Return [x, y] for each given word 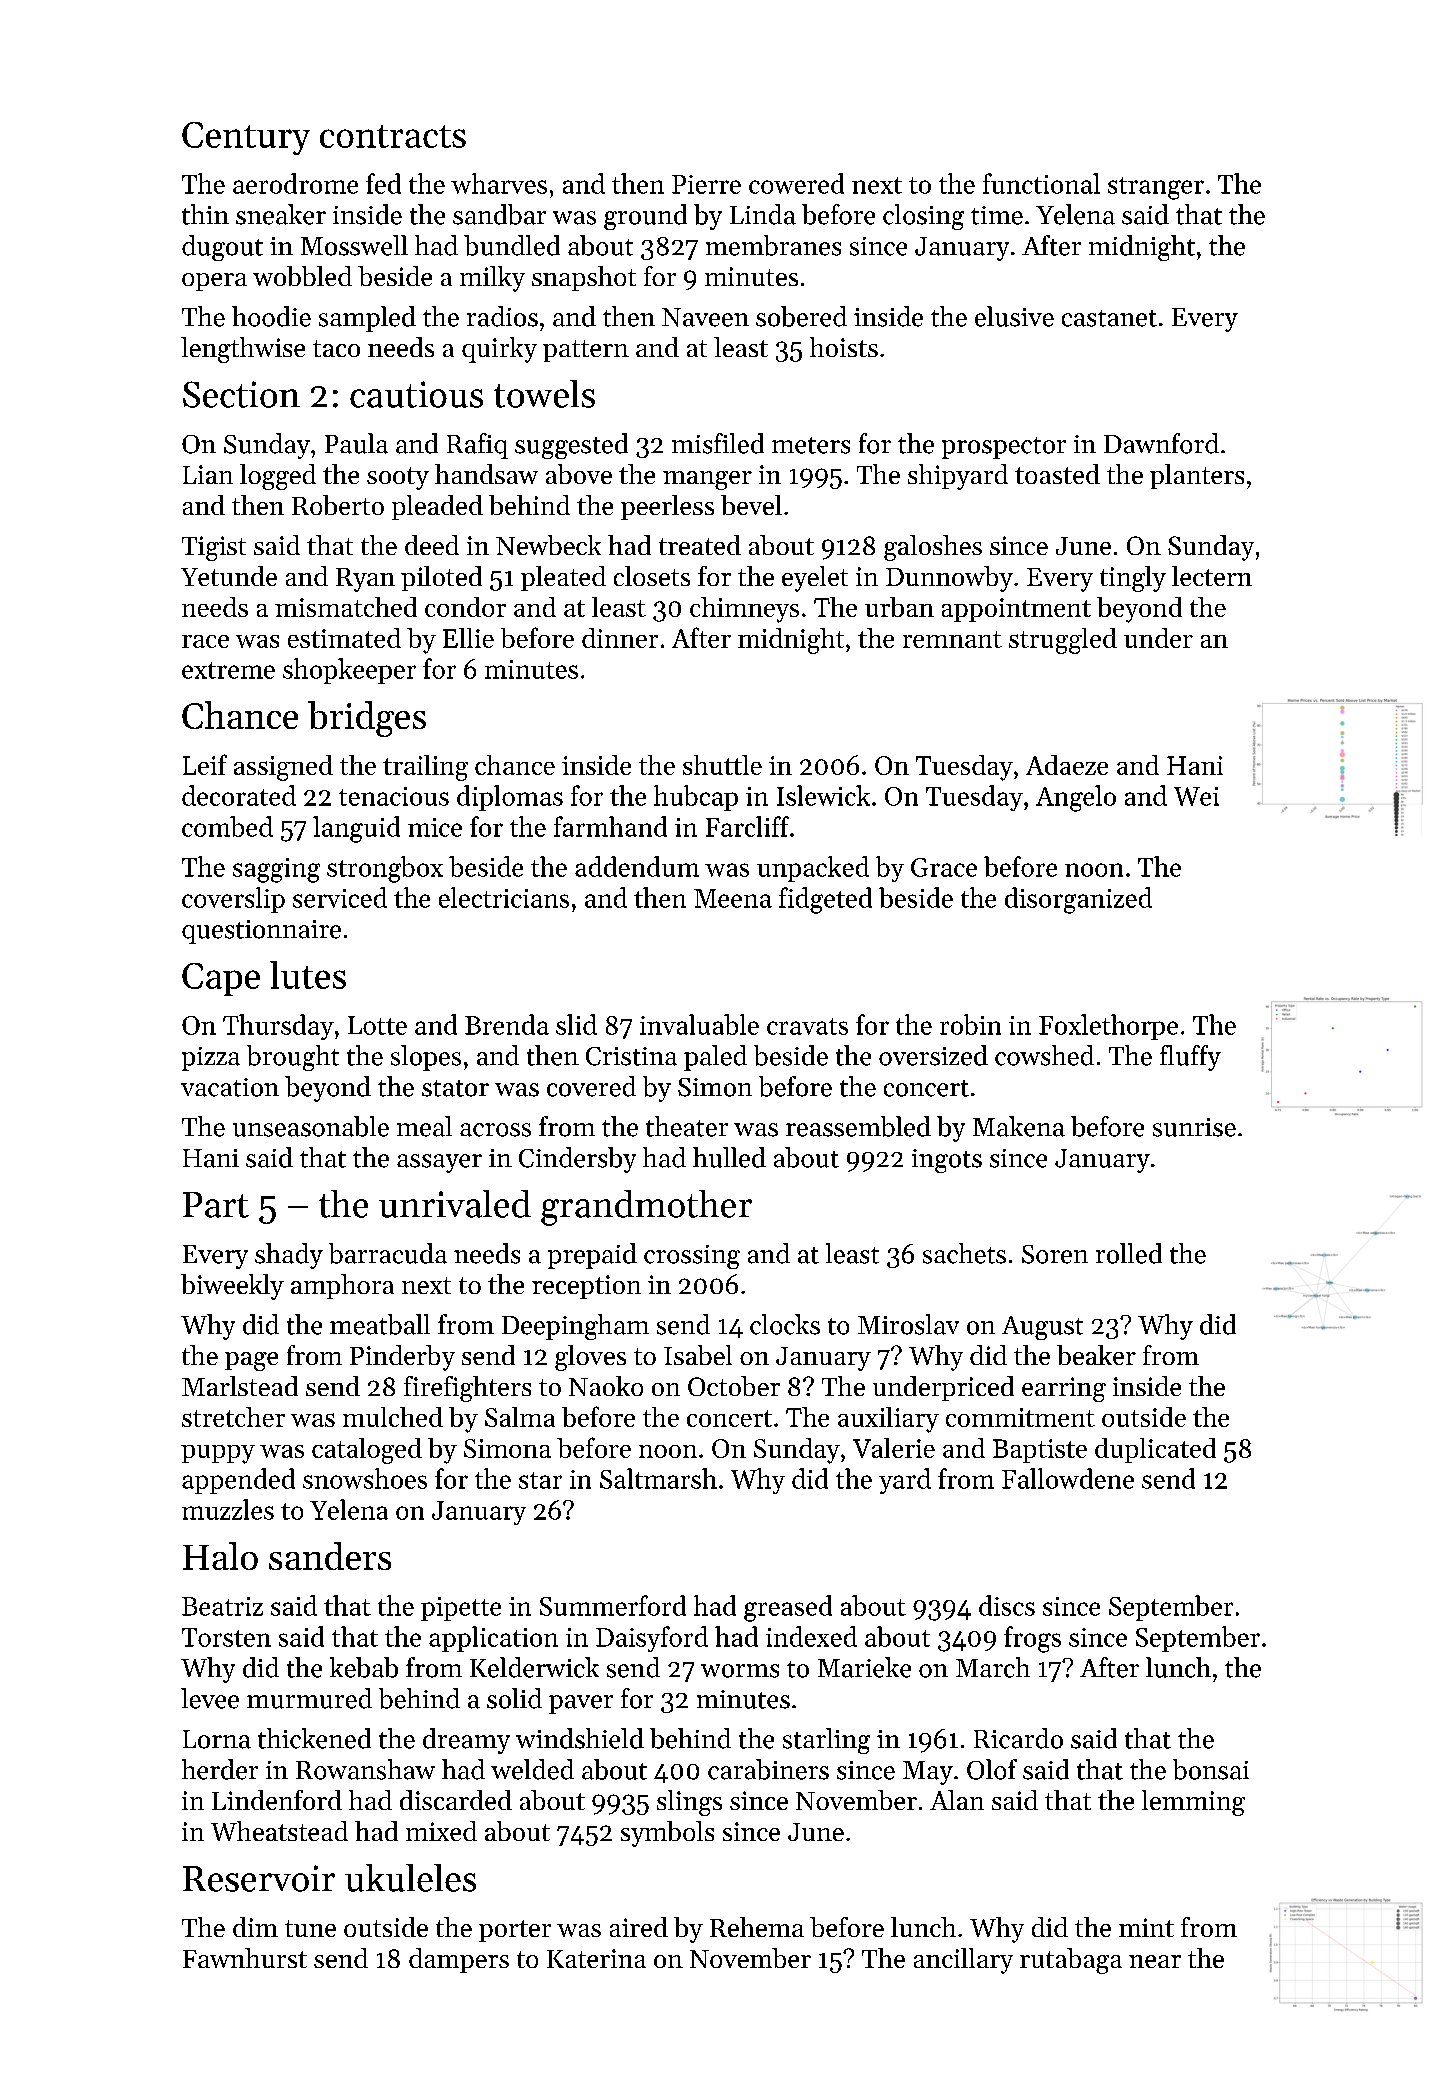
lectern [1212, 576]
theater [687, 1126]
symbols [667, 1834]
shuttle [722, 765]
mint [1146, 1927]
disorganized [1078, 900]
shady [289, 1256]
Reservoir [259, 1878]
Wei [1196, 796]
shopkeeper [349, 671]
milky [492, 279]
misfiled [718, 443]
